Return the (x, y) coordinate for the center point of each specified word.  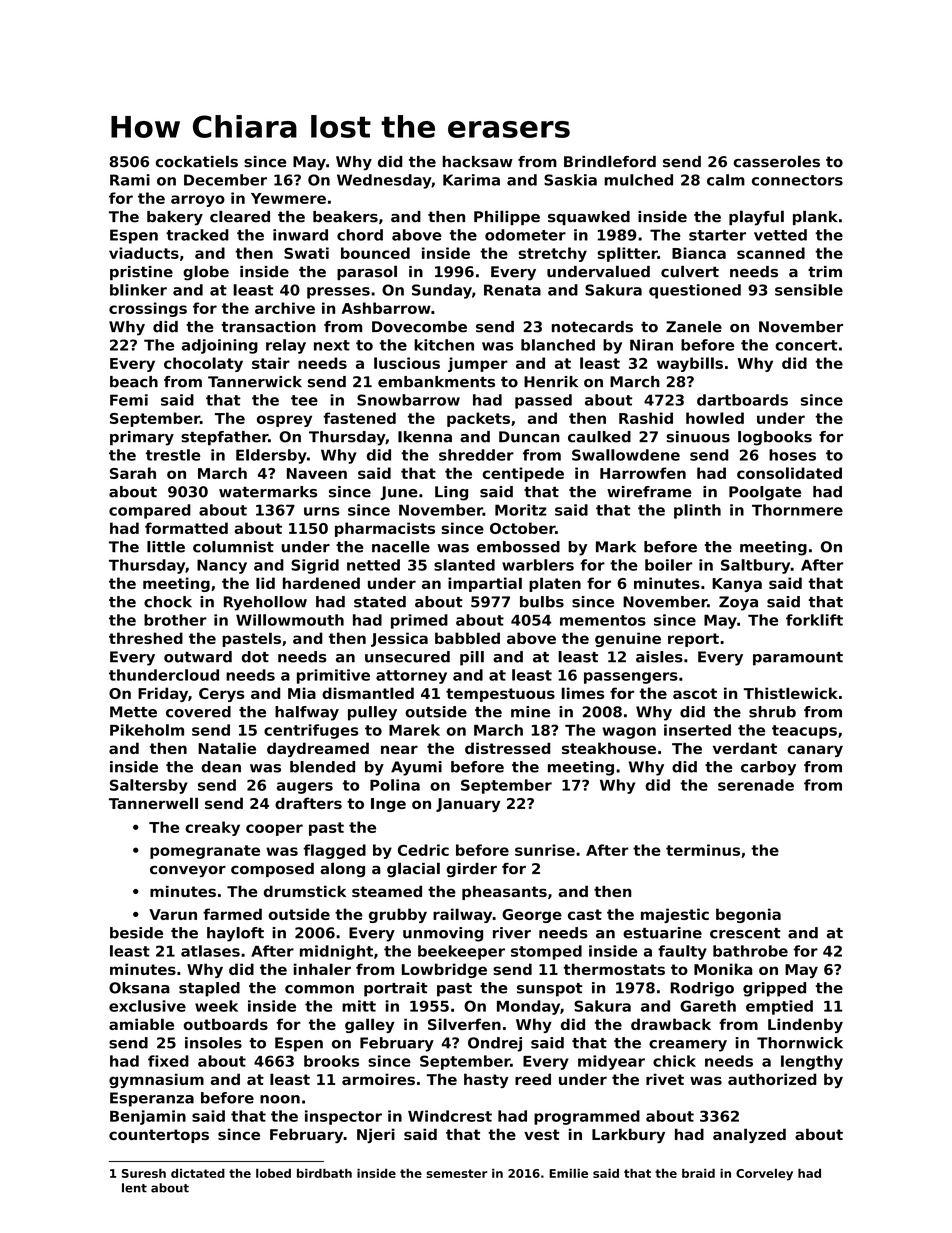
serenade (756, 785)
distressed (507, 748)
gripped (774, 989)
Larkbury (628, 1135)
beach (134, 382)
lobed (273, 1173)
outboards (226, 1024)
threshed (146, 638)
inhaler (322, 969)
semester (456, 1173)
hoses (792, 455)
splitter (628, 254)
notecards (592, 327)
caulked (599, 437)
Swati (306, 253)
